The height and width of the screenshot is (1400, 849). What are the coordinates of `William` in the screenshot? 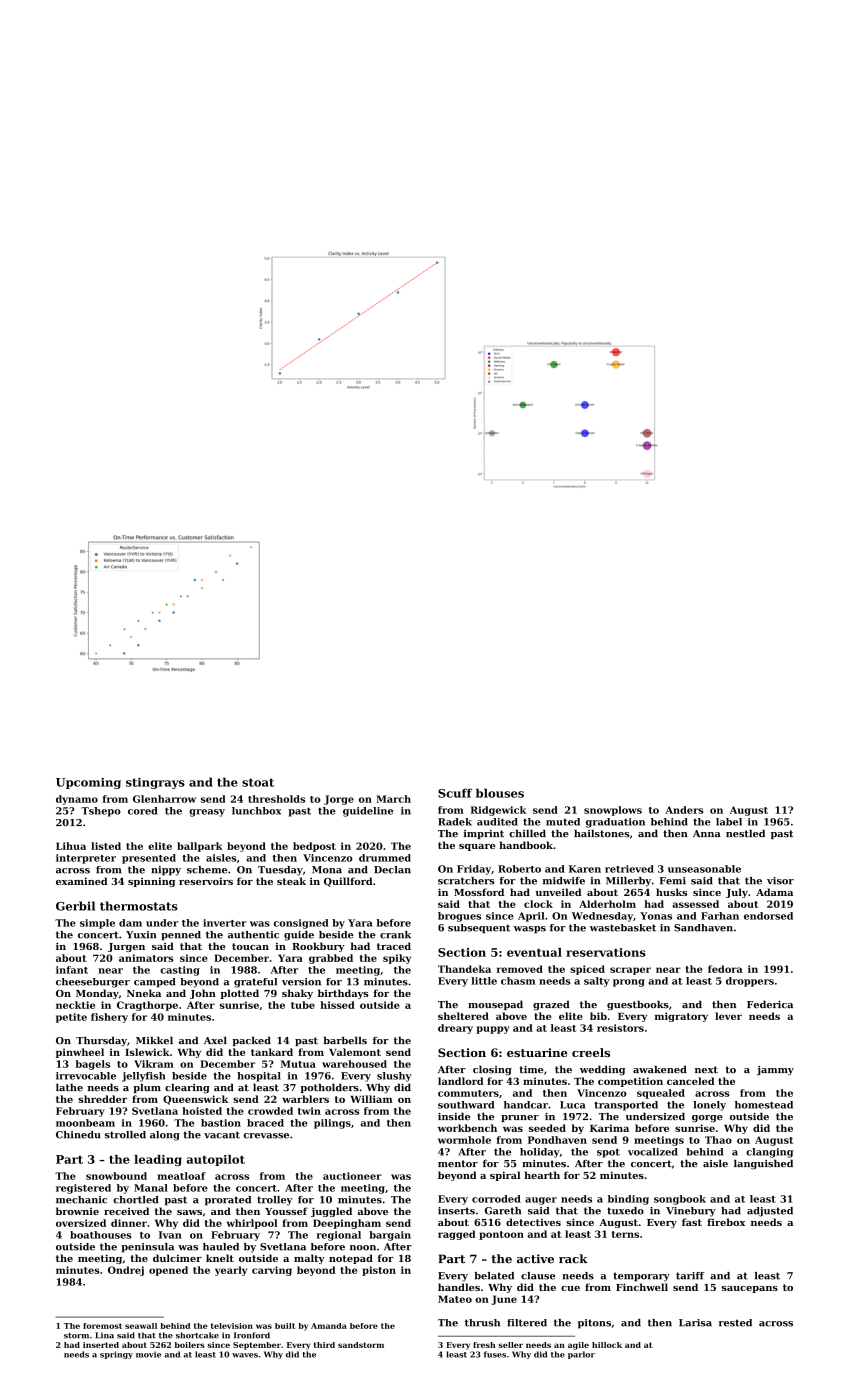 It's located at (371, 1099).
